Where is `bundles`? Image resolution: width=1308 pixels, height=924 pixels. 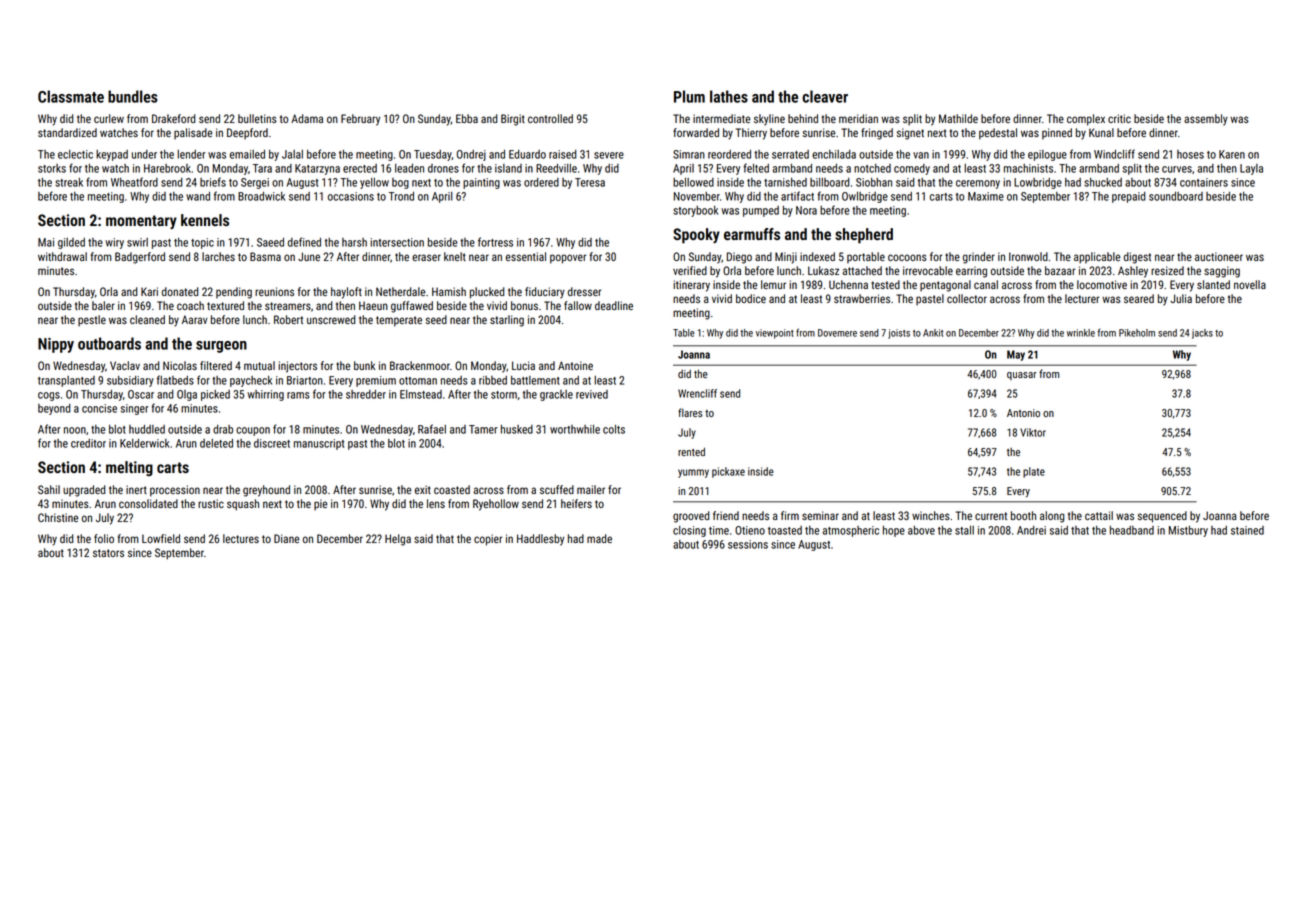
bundles is located at coordinates (133, 96).
